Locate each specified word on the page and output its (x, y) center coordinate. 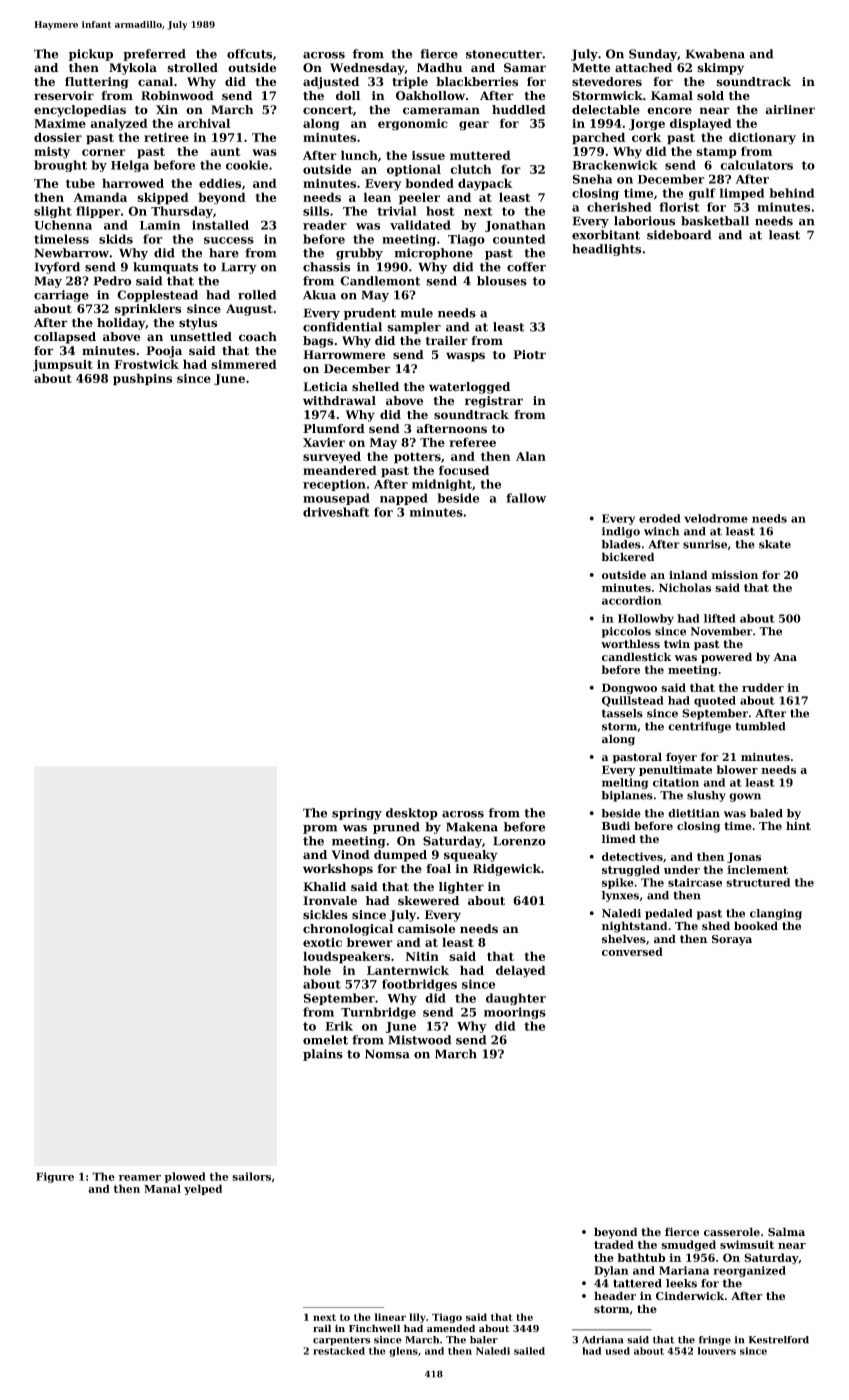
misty (52, 153)
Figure (55, 1177)
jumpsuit (63, 366)
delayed (521, 971)
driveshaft (336, 512)
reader (325, 225)
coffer (526, 267)
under (682, 869)
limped (742, 194)
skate (775, 544)
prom (320, 829)
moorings (515, 1013)
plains (323, 1055)
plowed (185, 1177)
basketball (715, 221)
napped (404, 499)
